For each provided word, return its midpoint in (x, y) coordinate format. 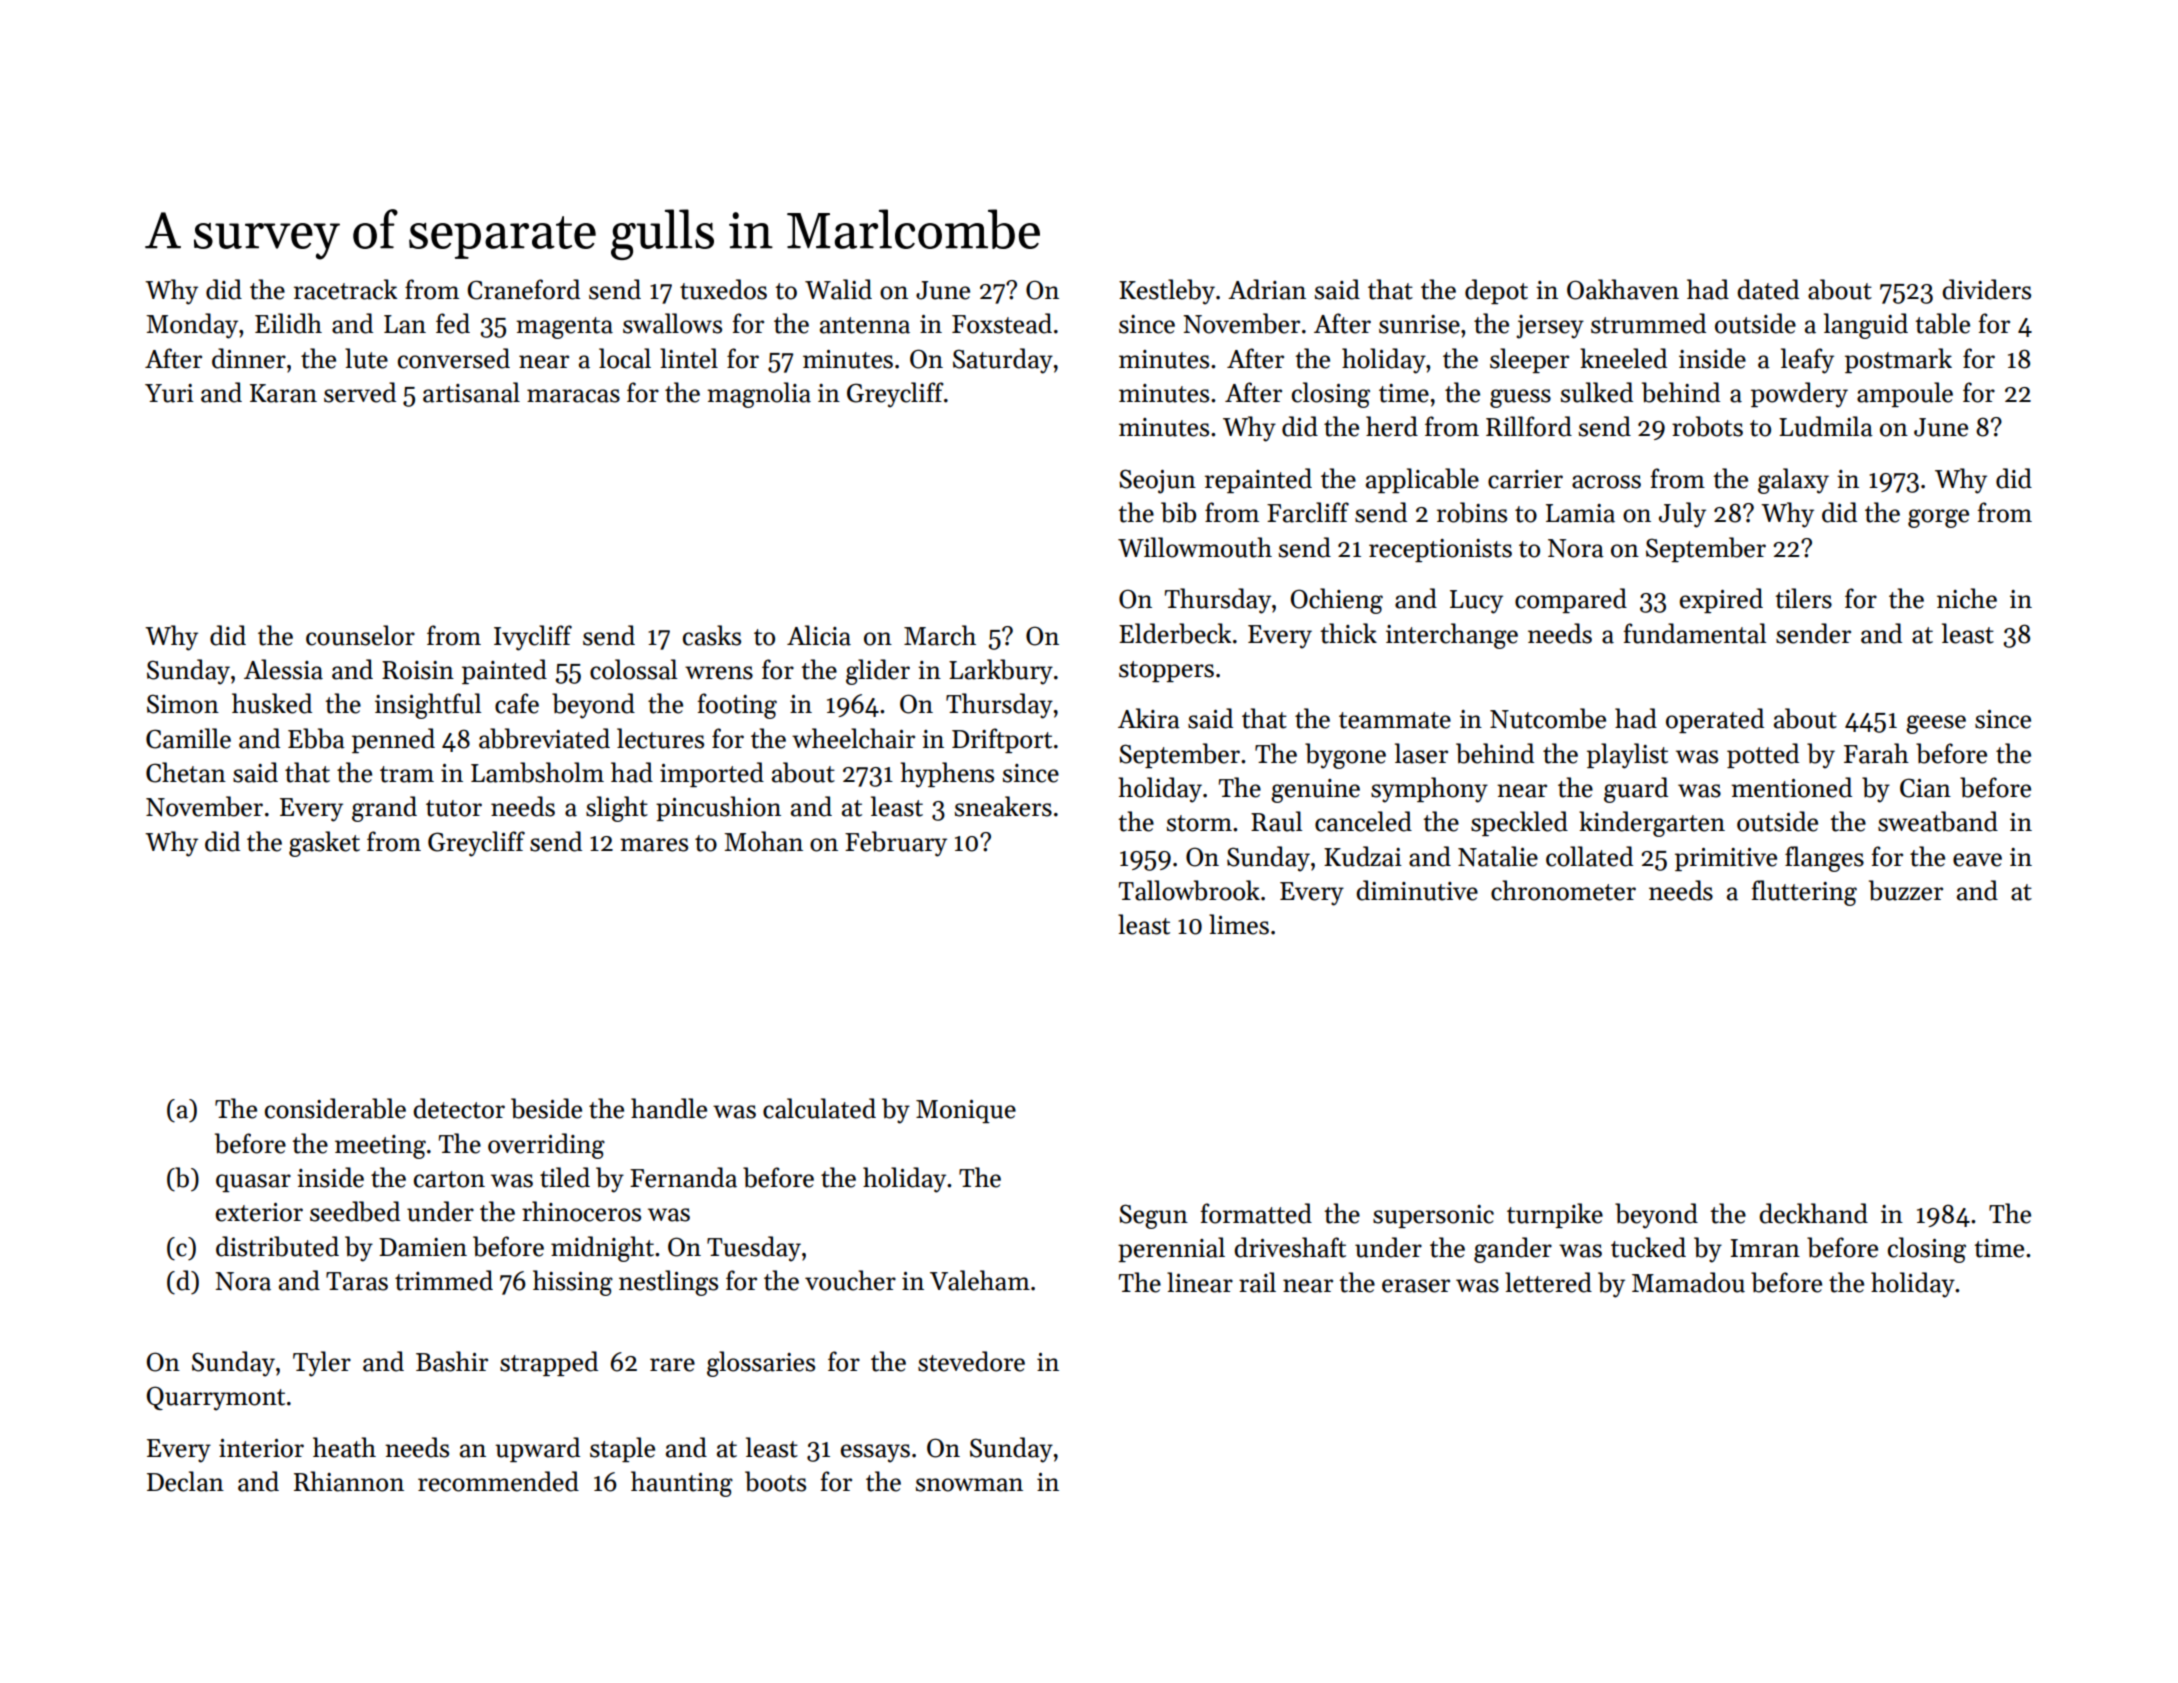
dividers (1986, 289)
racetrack (345, 289)
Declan (185, 1481)
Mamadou (1688, 1282)
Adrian (1267, 289)
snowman (969, 1485)
